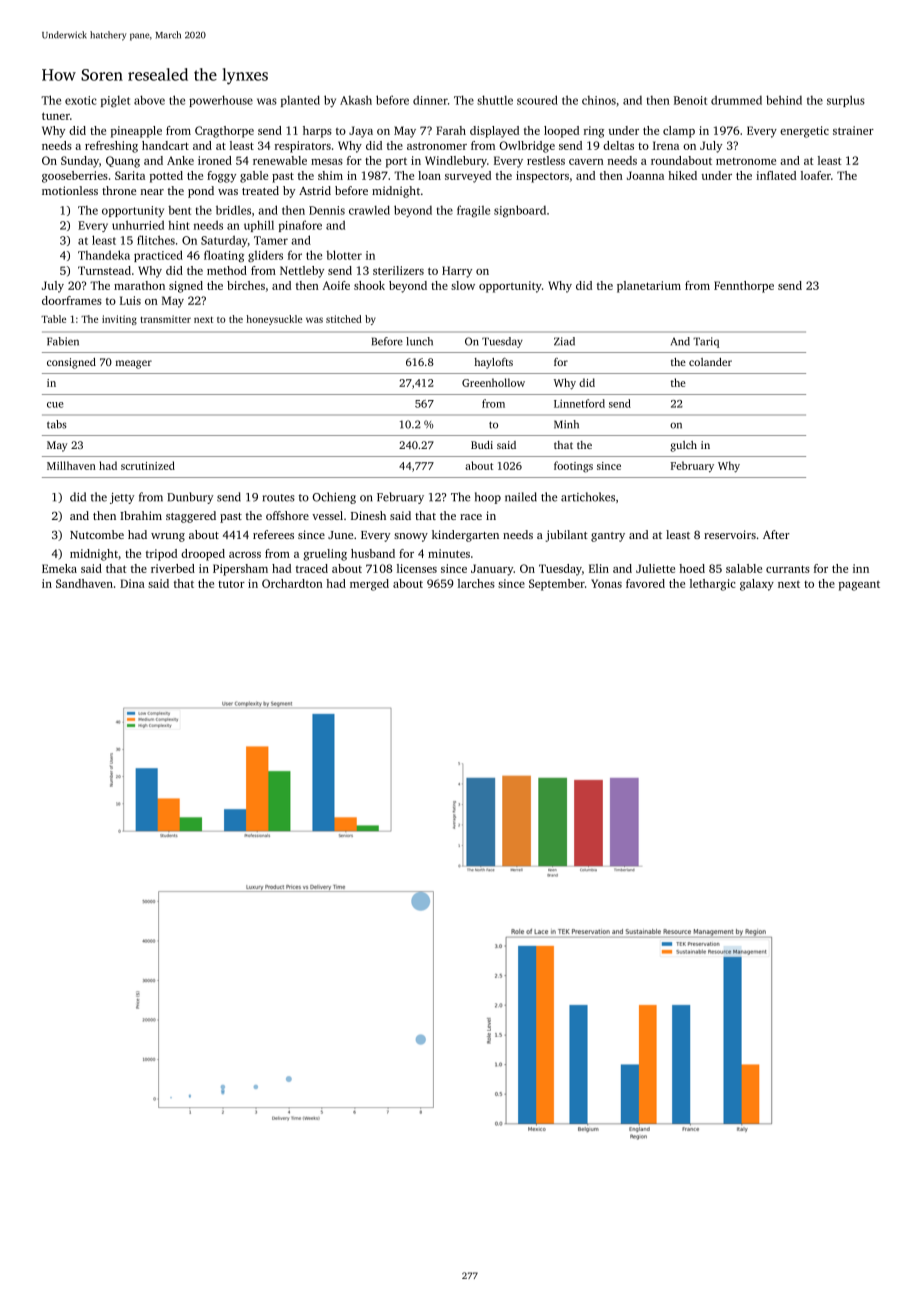 The height and width of the image is (1308, 924). Describe the element at coordinates (683, 446) in the image. I see `gulch` at that location.
